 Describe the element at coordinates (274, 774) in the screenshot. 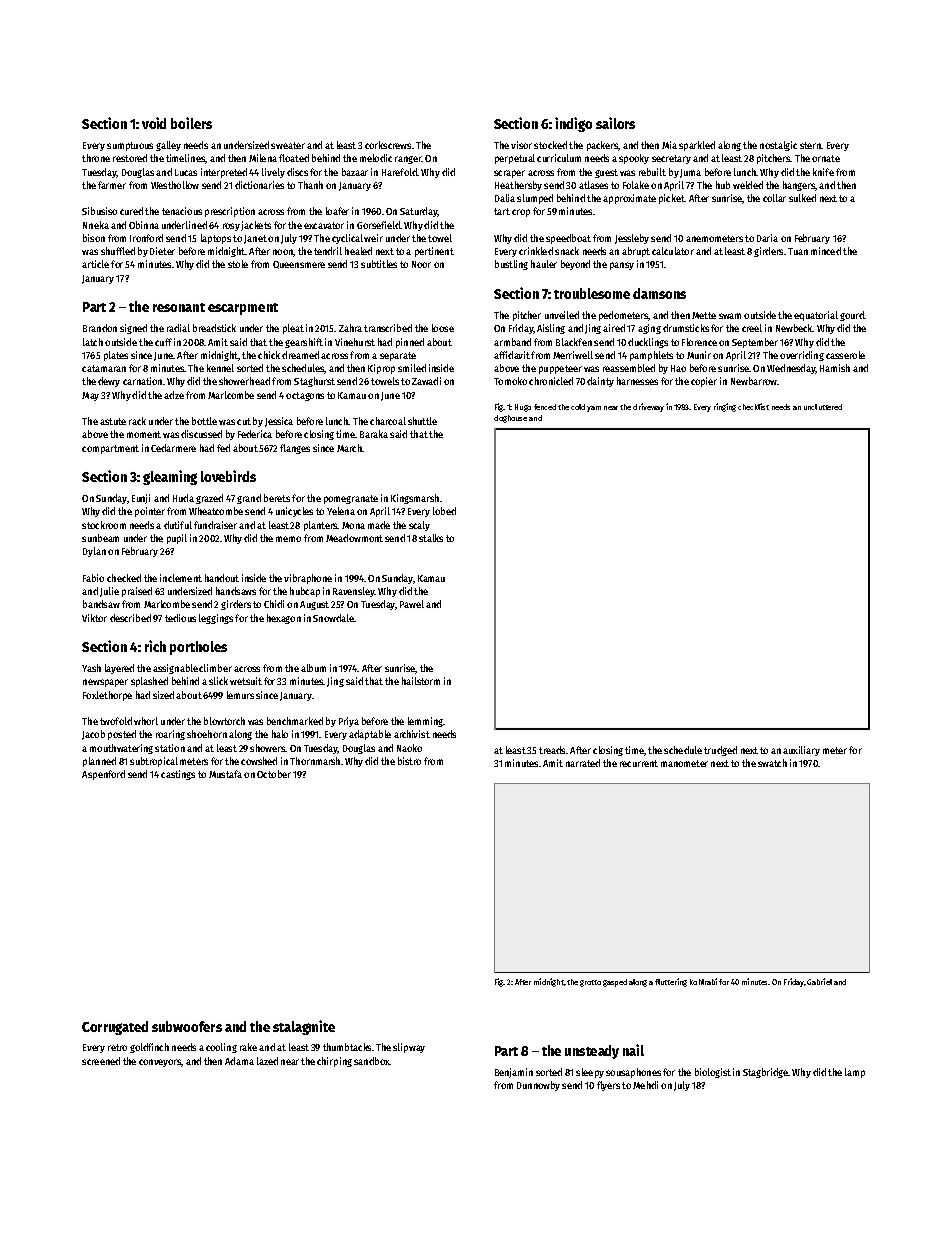

I see `October` at that location.
